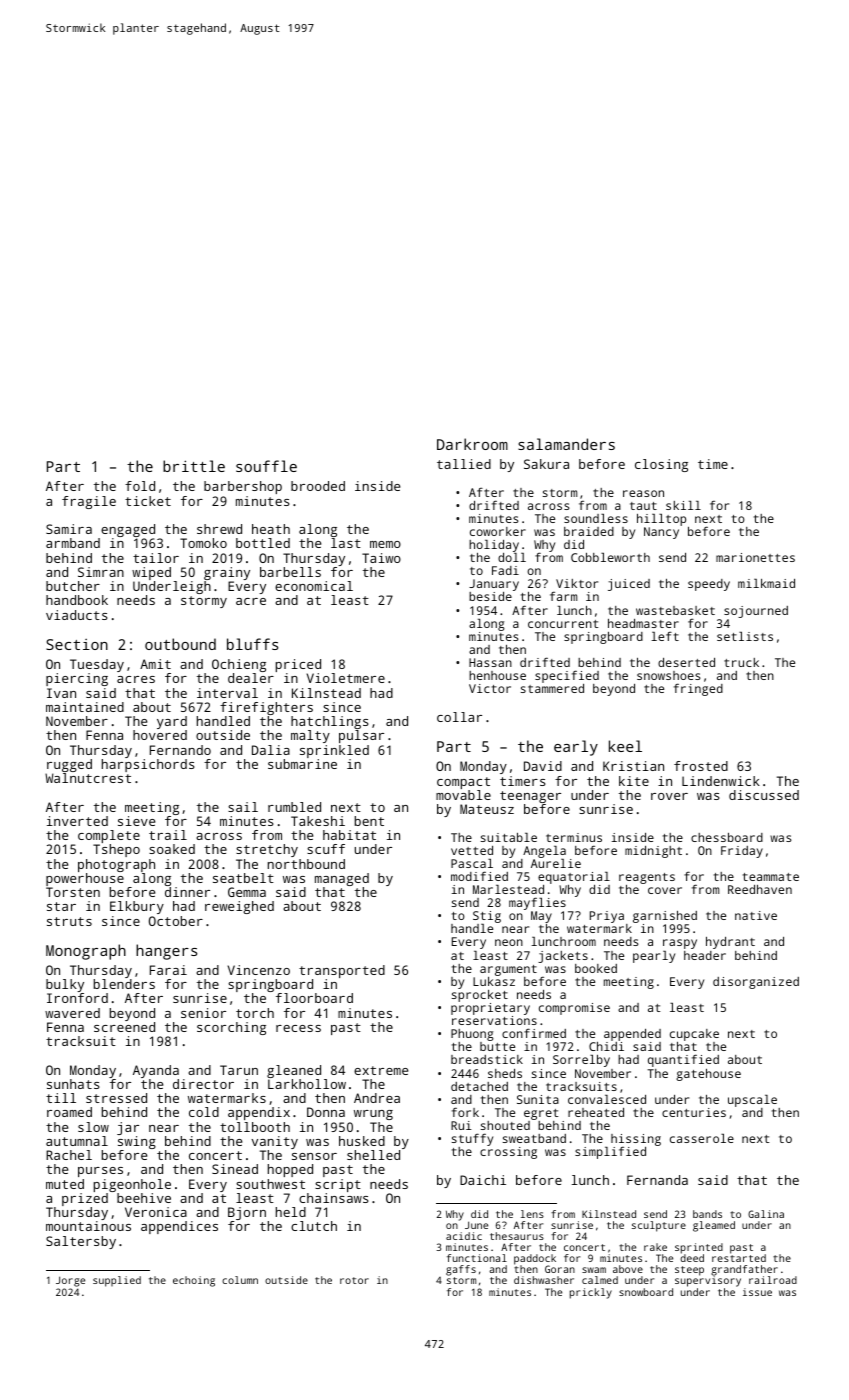  What do you see at coordinates (646, 1292) in the screenshot?
I see `snowboard` at bounding box center [646, 1292].
